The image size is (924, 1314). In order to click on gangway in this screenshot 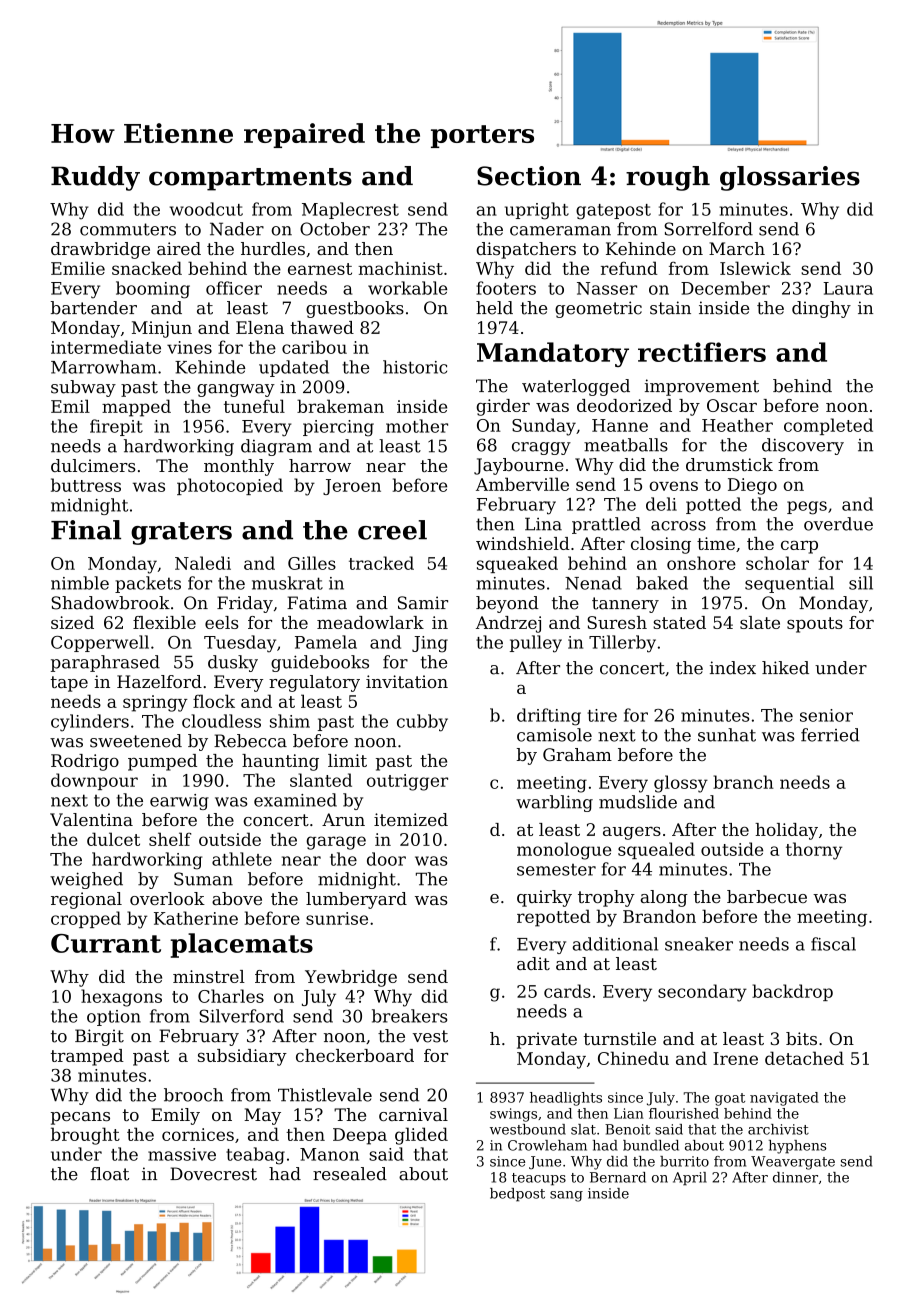, I will do `click(236, 390)`.
